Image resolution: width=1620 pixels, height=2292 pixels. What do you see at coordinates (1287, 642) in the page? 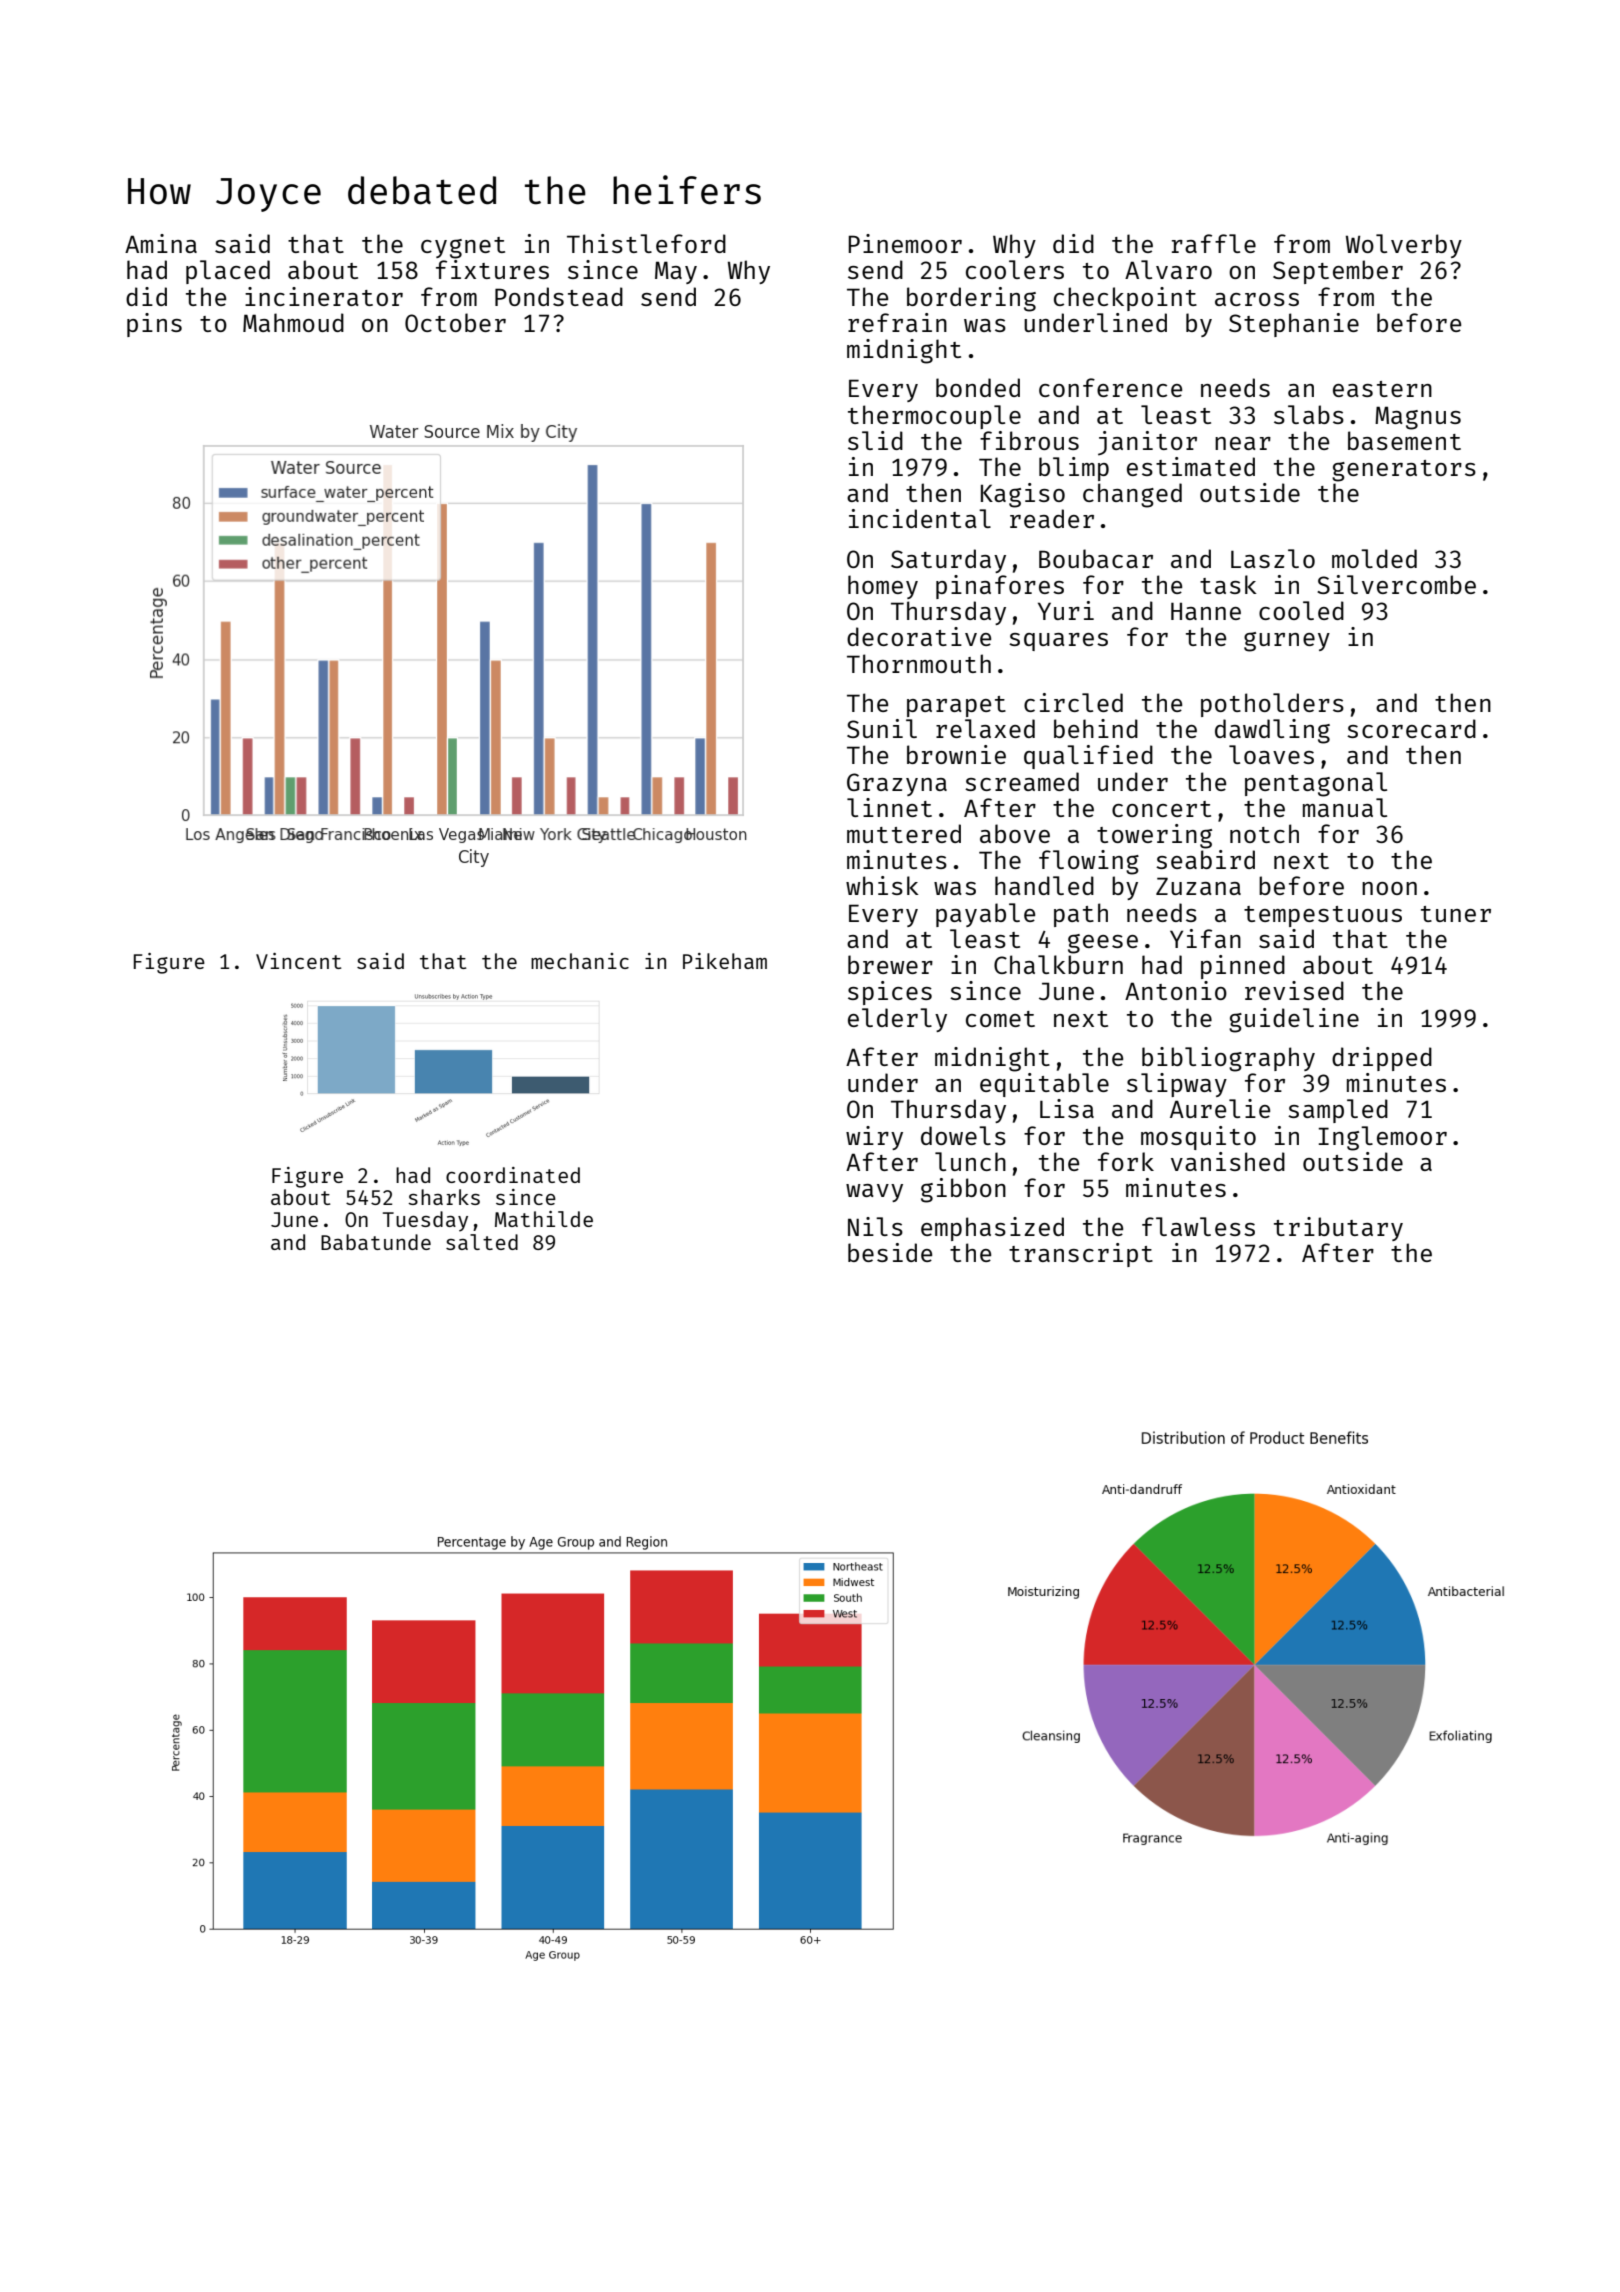
I see `gurney` at bounding box center [1287, 642].
